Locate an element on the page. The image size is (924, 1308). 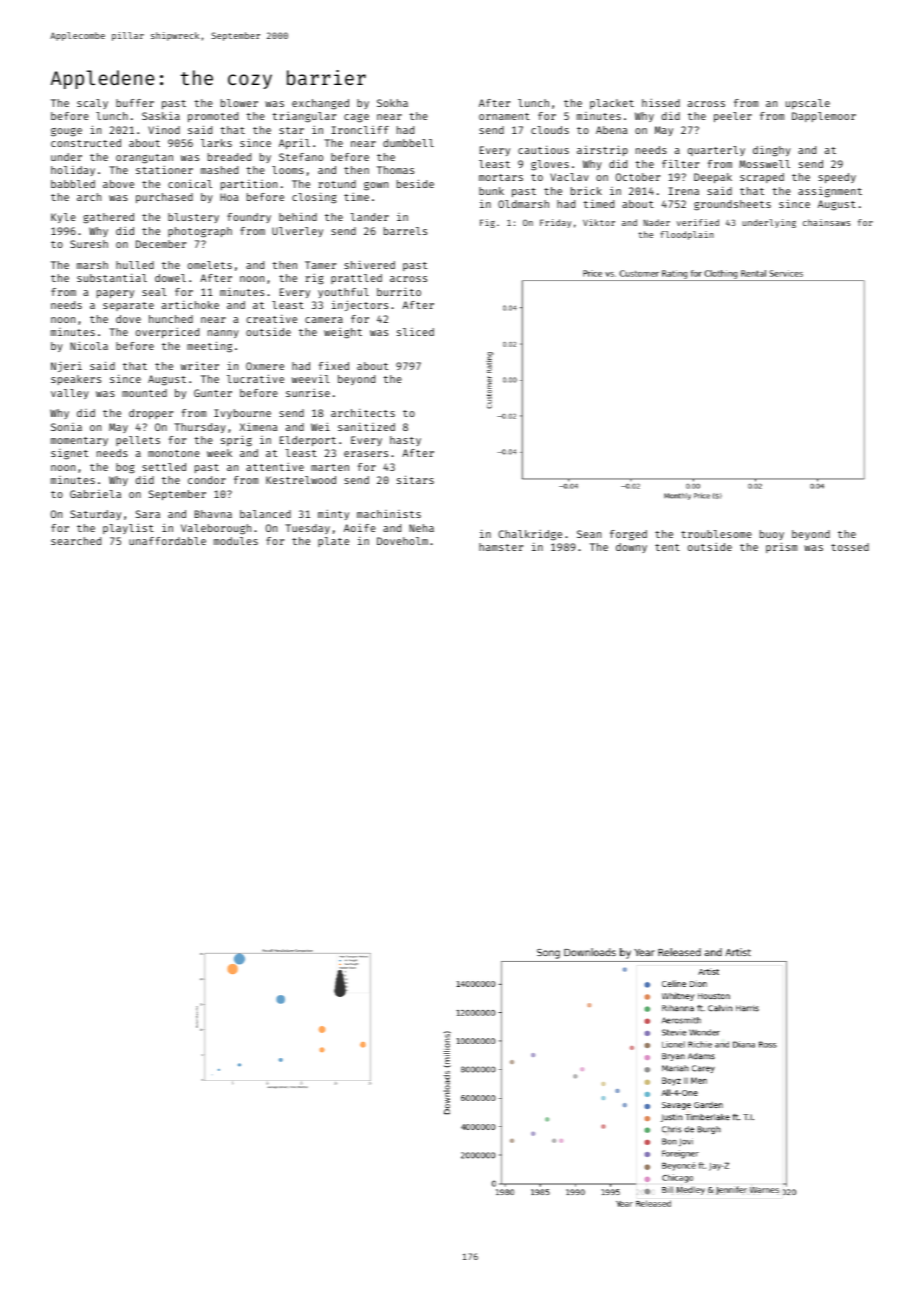
holiday is located at coordinates (73, 171).
